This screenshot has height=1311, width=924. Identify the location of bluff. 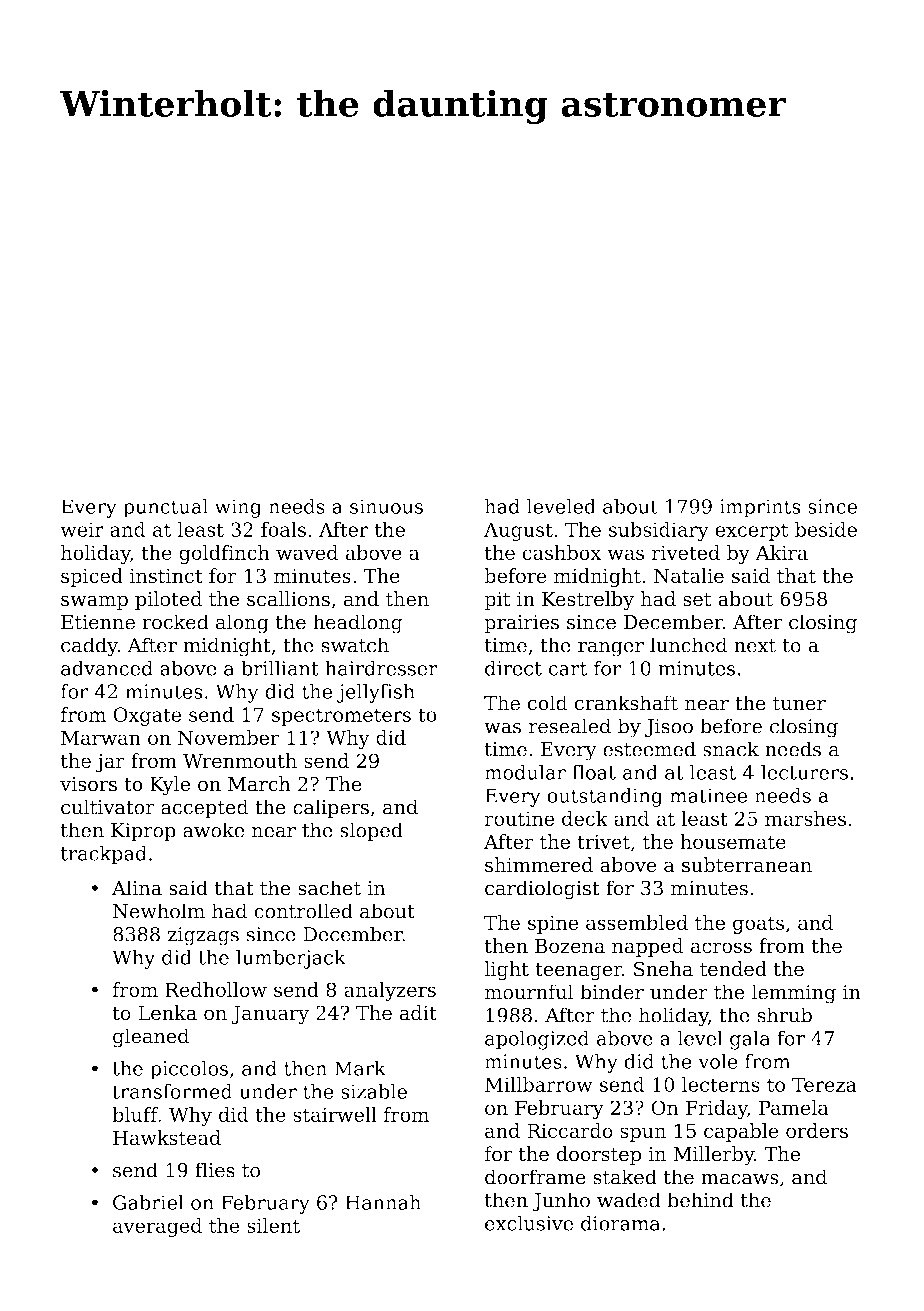
(135, 1114).
